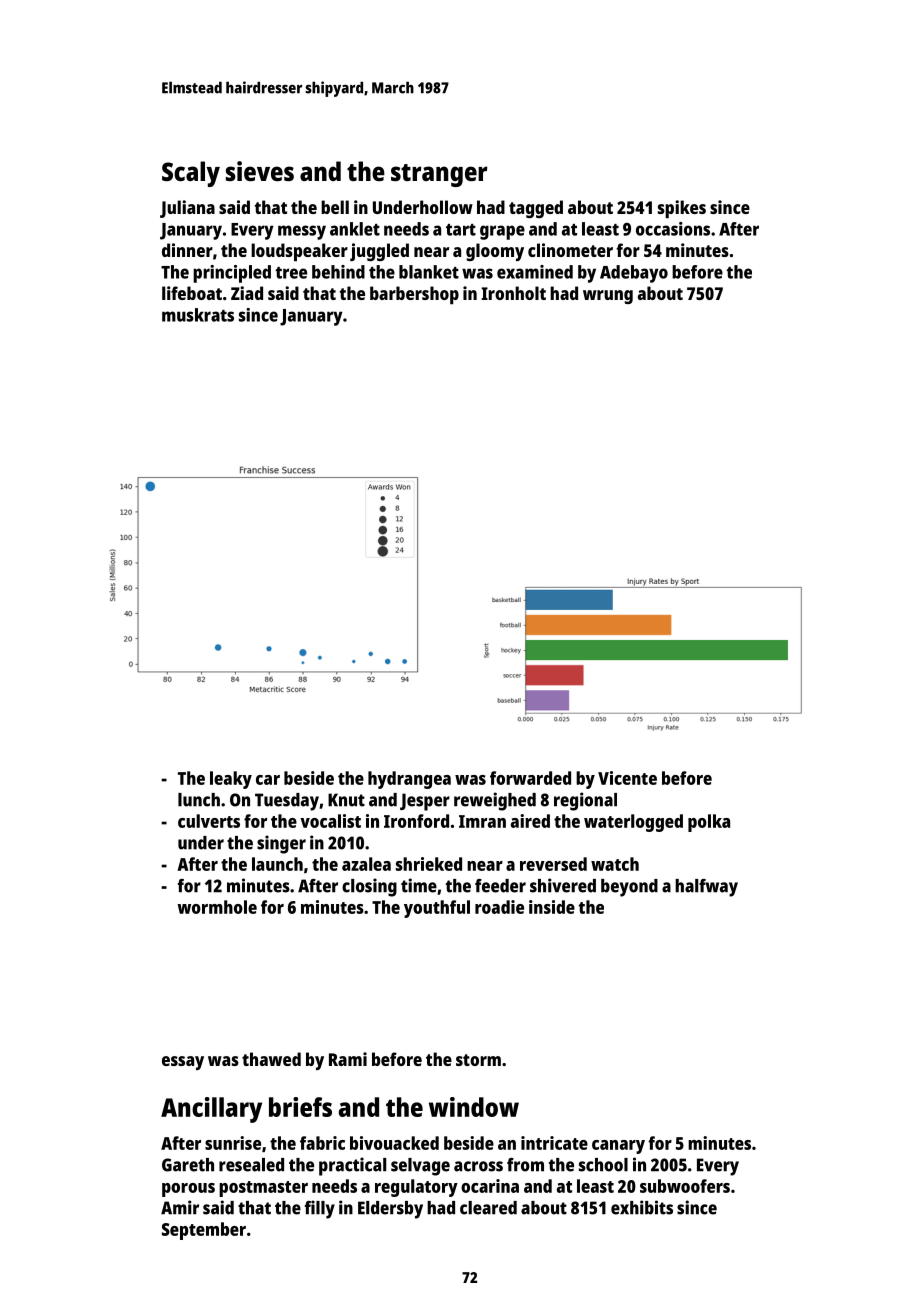 This image has height=1311, width=924. What do you see at coordinates (439, 175) in the image?
I see `stranger` at bounding box center [439, 175].
